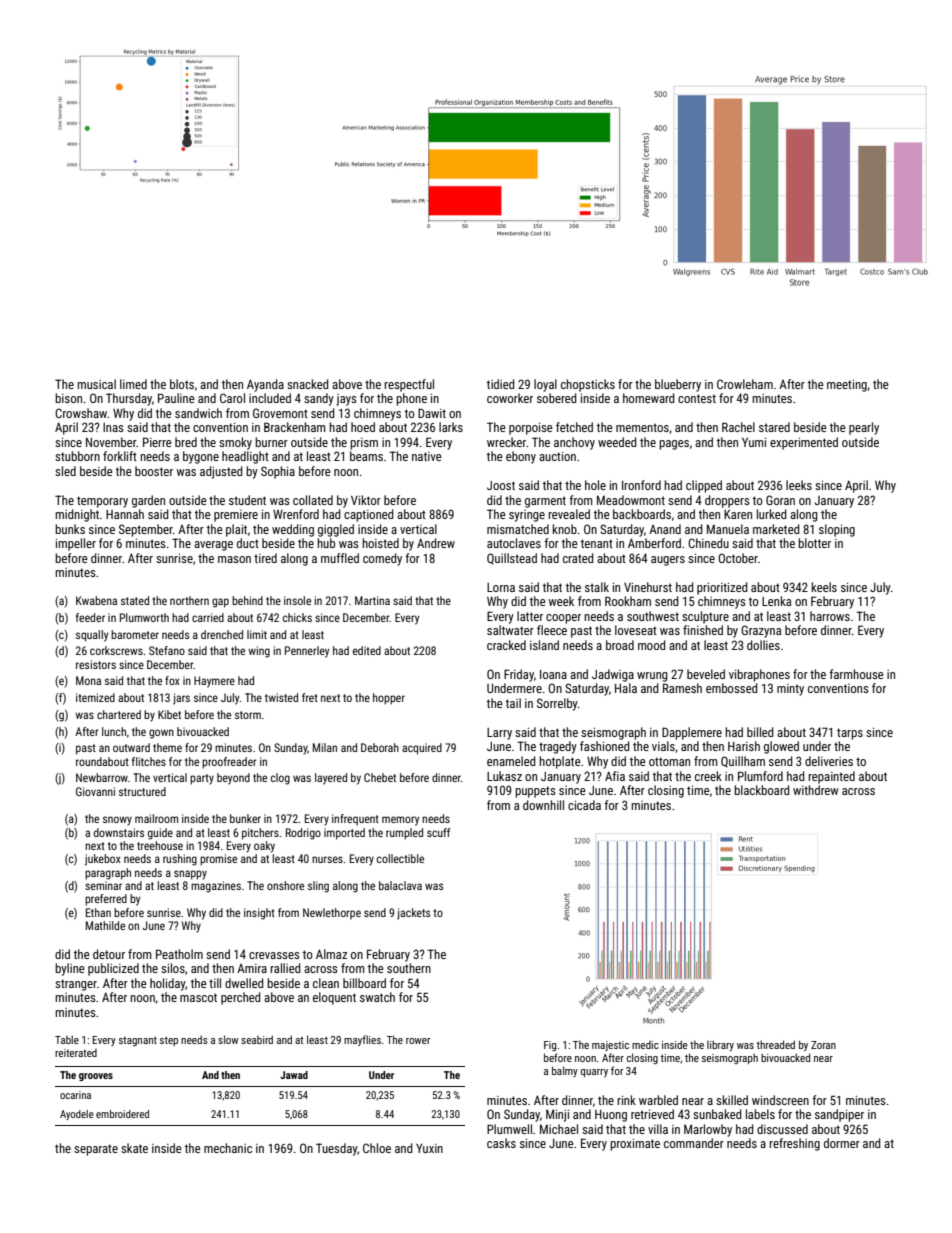  Describe the element at coordinates (134, 1148) in the image. I see `skate` at that location.
